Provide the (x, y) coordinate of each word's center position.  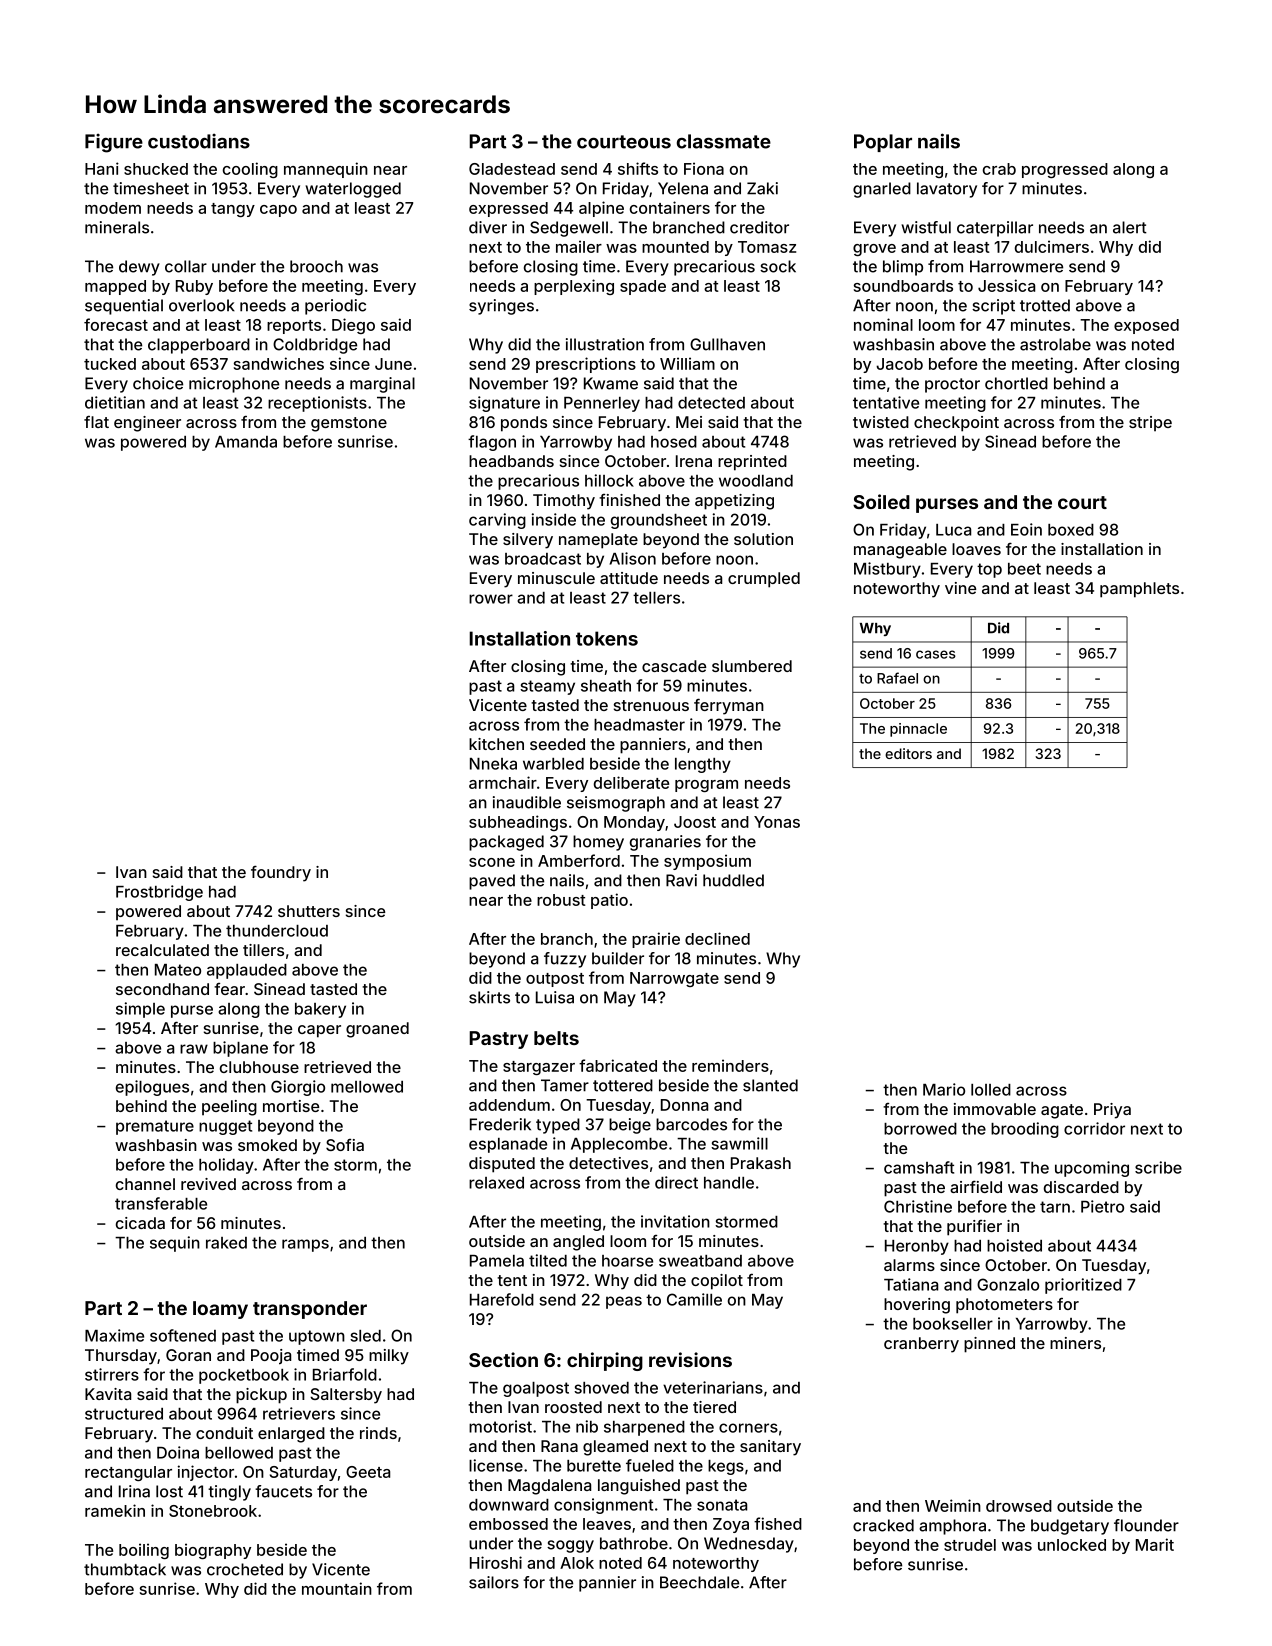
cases (936, 654)
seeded (557, 744)
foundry (281, 874)
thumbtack (125, 1569)
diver (488, 227)
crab (999, 169)
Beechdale (699, 1582)
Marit (1155, 1544)
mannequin (326, 170)
